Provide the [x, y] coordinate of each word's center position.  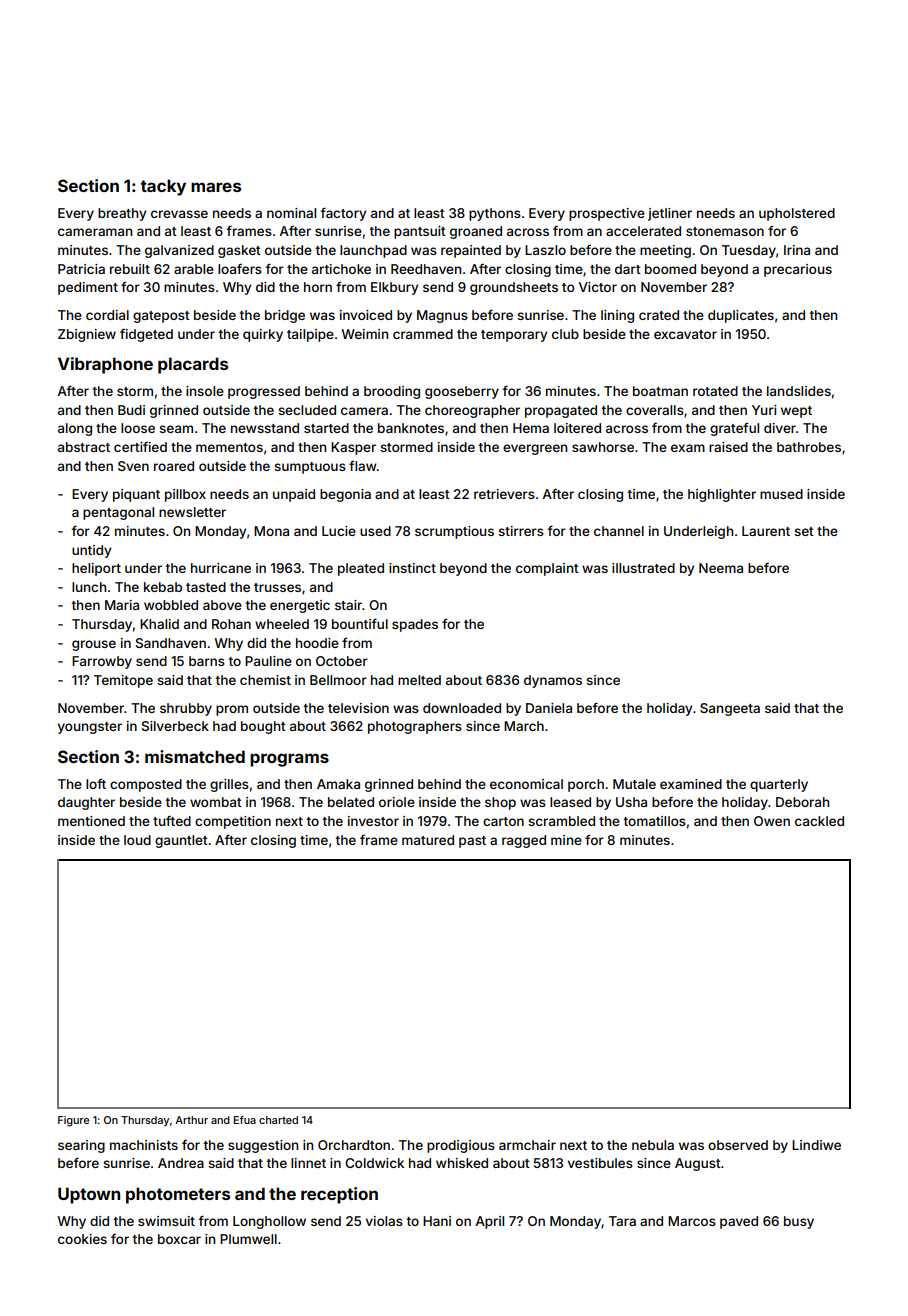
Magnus [442, 316]
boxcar [179, 1239]
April [490, 1222]
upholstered [797, 214]
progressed [264, 392]
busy [799, 1222]
